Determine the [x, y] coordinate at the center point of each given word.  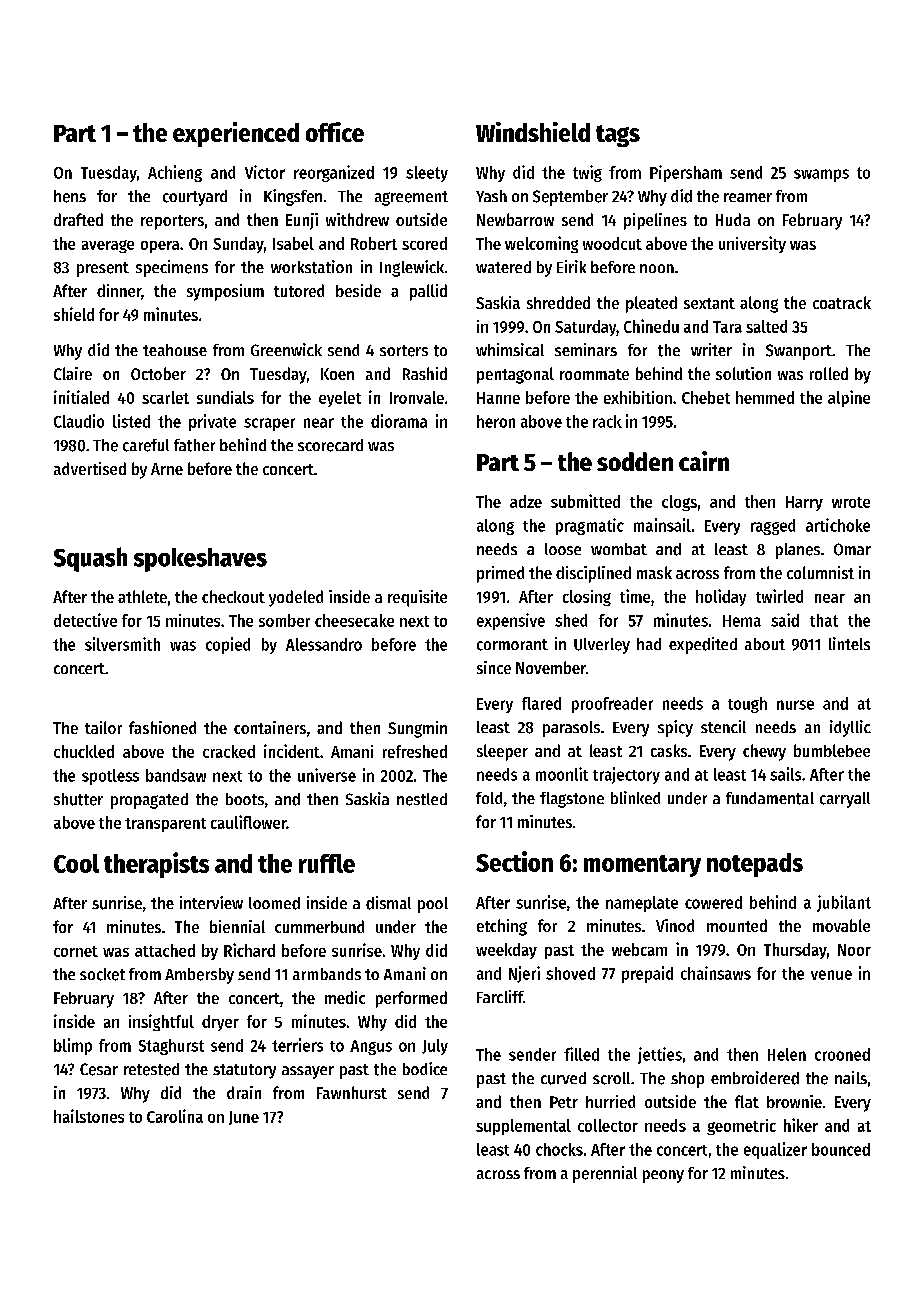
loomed [274, 903]
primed [500, 574]
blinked [635, 797]
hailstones [89, 1116]
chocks [559, 1149]
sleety [427, 174]
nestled [422, 799]
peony [663, 1176]
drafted [78, 219]
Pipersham [686, 173]
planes [798, 551]
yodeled [296, 598]
